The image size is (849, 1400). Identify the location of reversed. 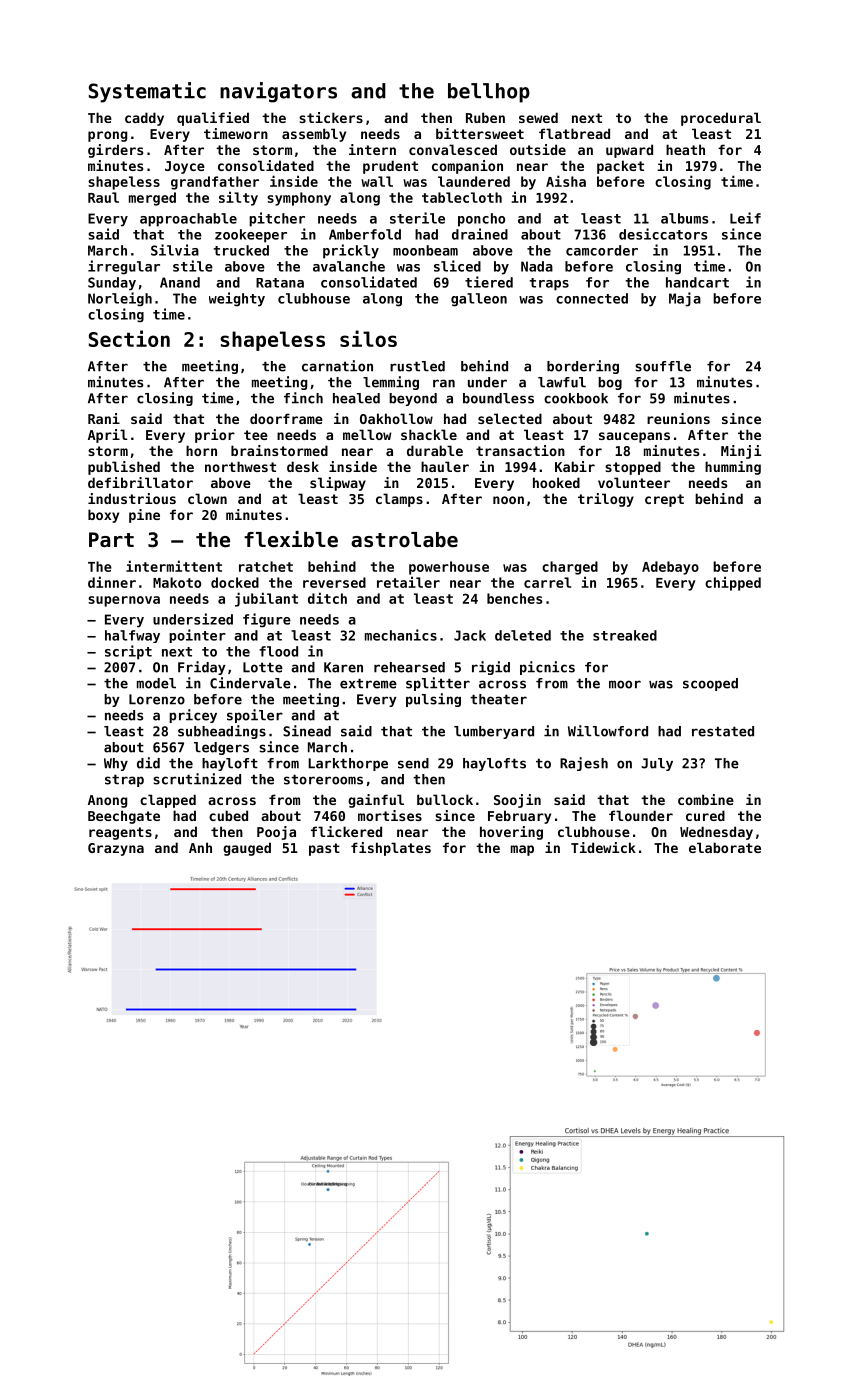
(334, 582).
